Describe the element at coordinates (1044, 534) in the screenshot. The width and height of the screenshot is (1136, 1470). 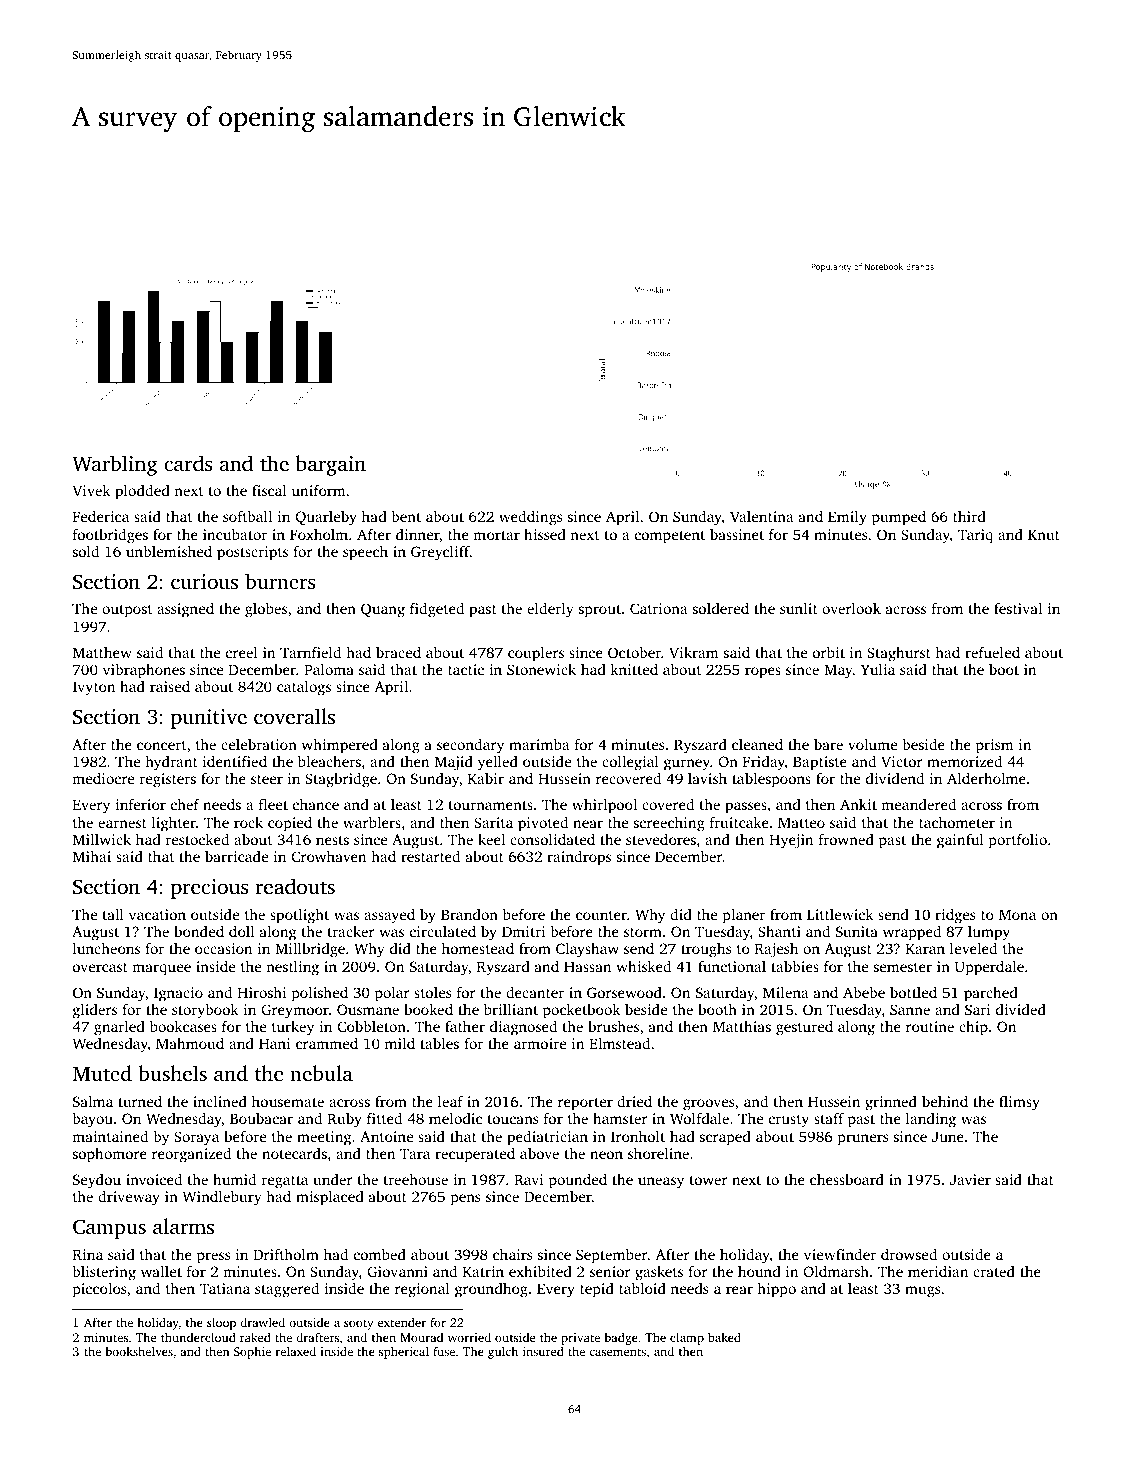
I see `Knut` at that location.
